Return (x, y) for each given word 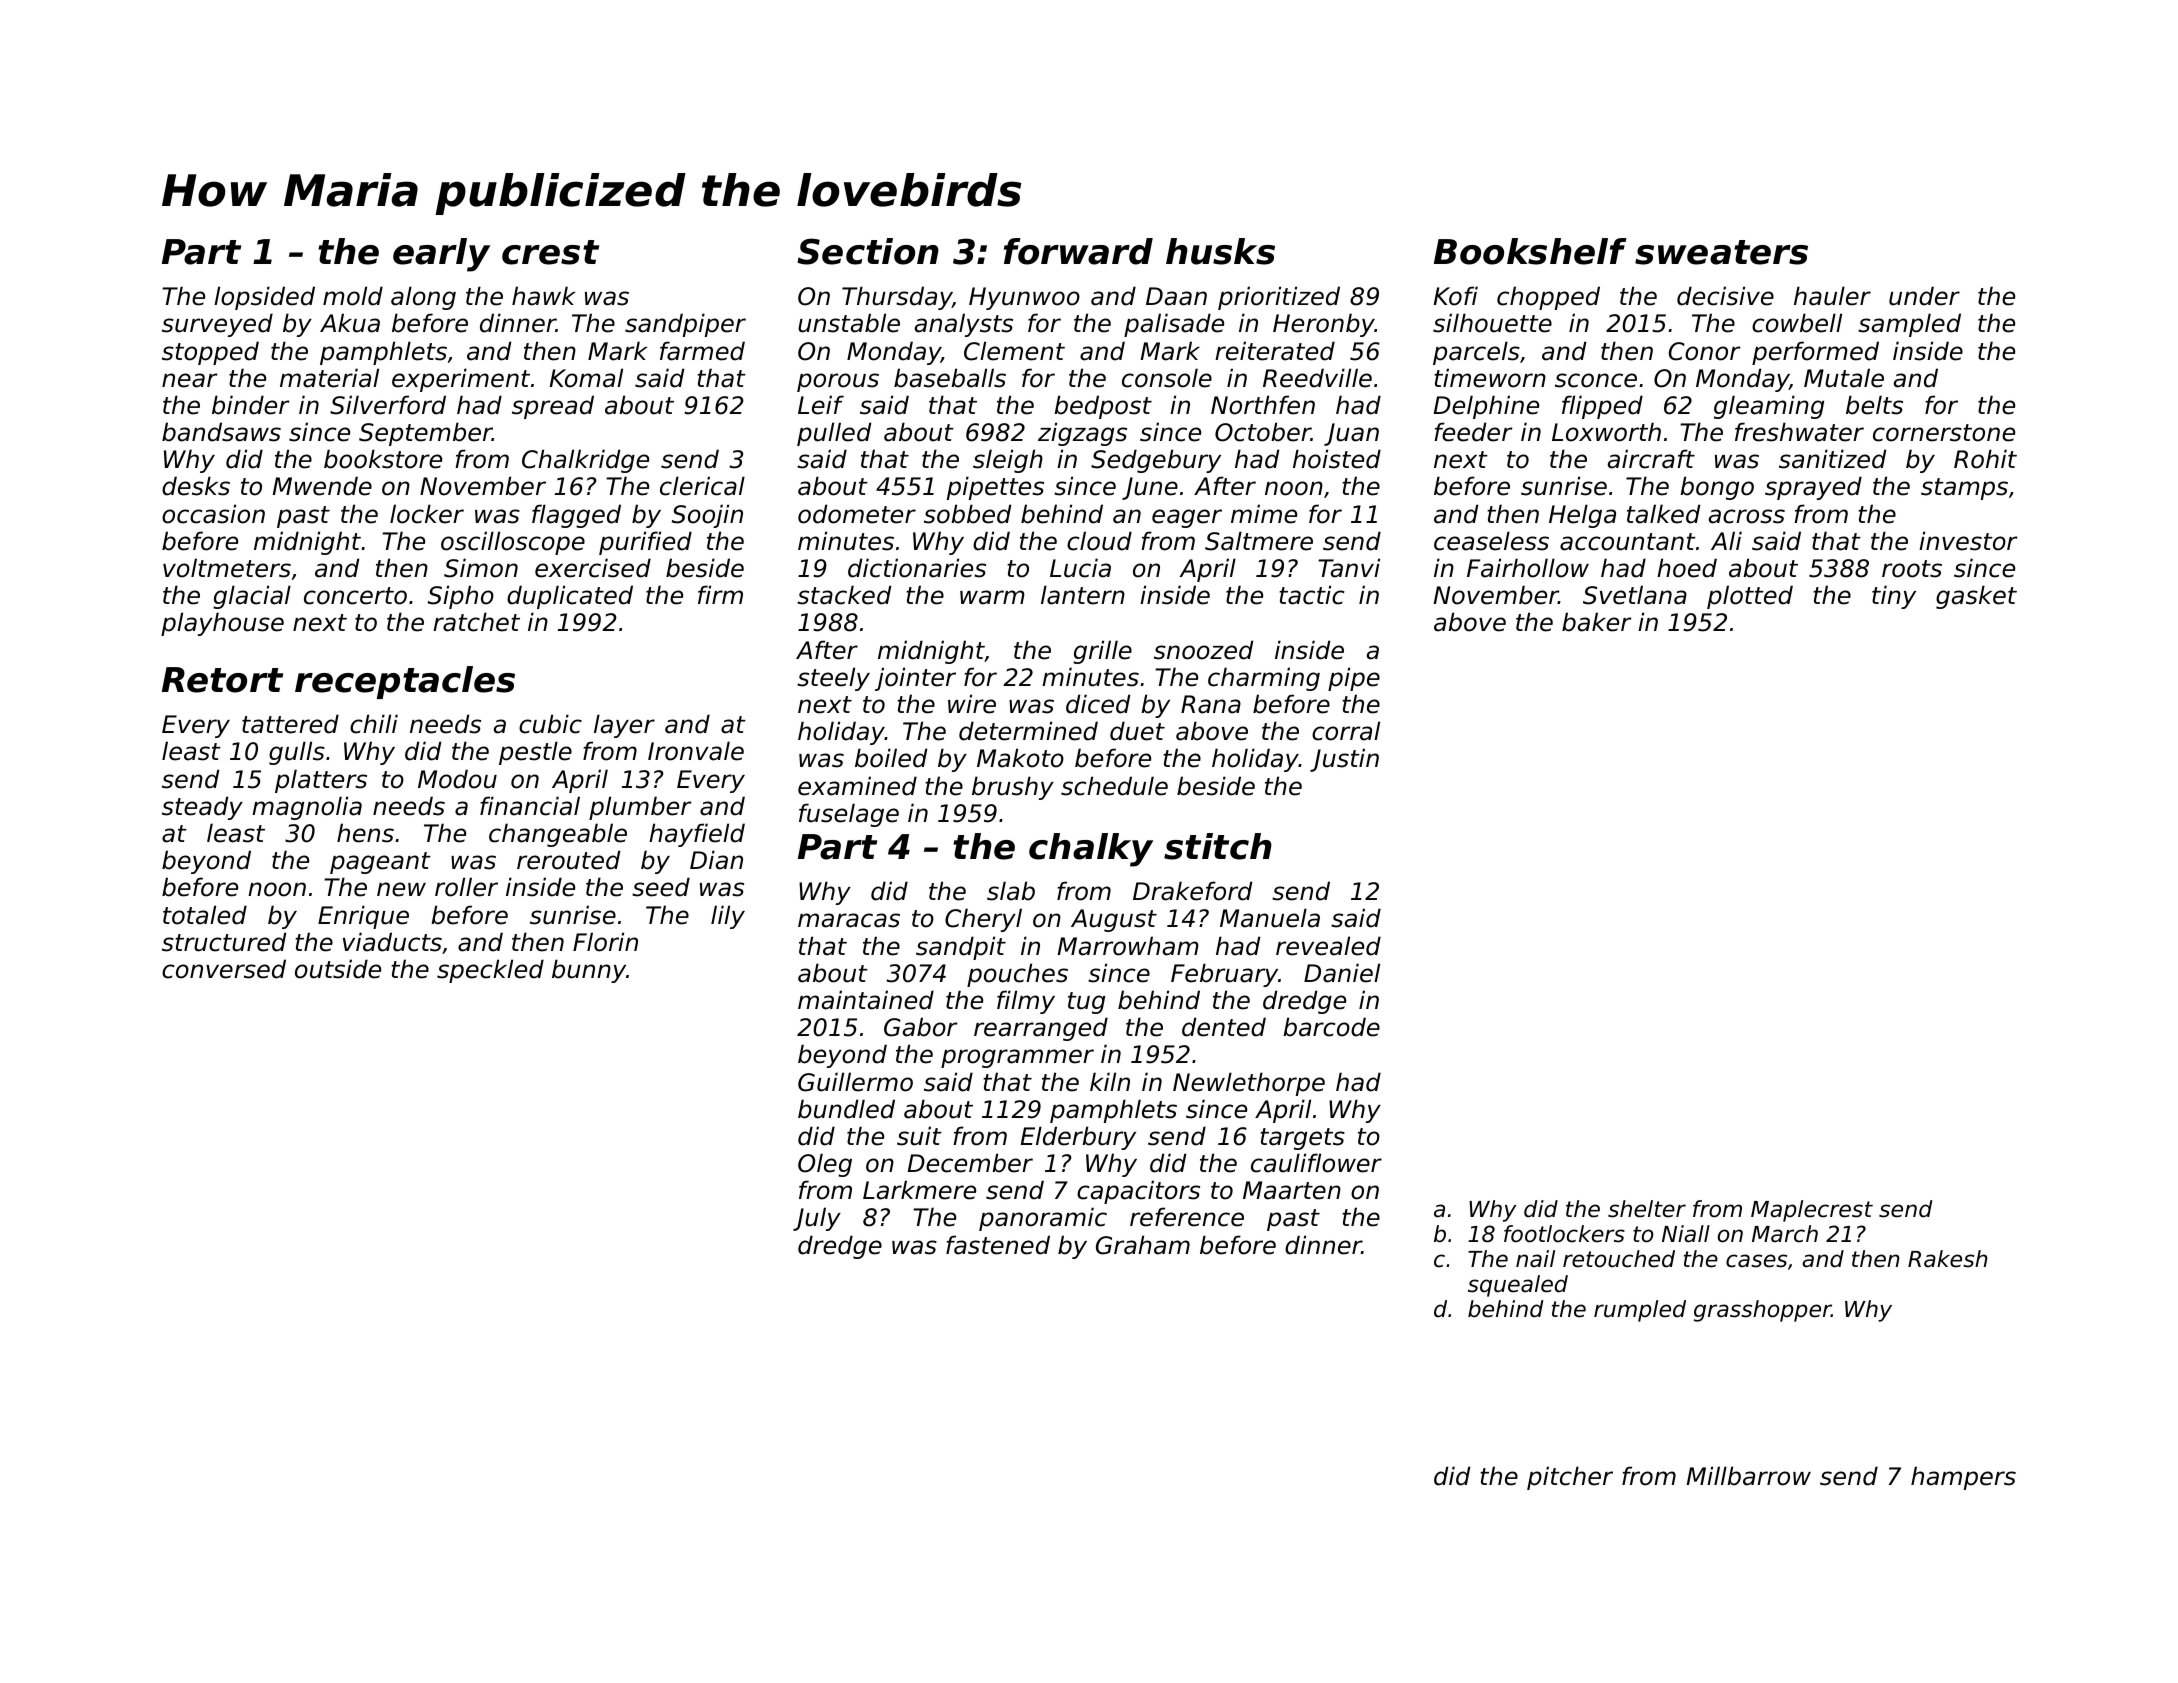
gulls (297, 753)
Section (868, 251)
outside (338, 969)
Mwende (322, 486)
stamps (1964, 489)
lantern (1083, 595)
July (817, 1219)
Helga (1582, 516)
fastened (998, 1245)
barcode (1331, 1027)
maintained (866, 1000)
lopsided (264, 298)
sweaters (1721, 252)
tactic (1311, 595)
